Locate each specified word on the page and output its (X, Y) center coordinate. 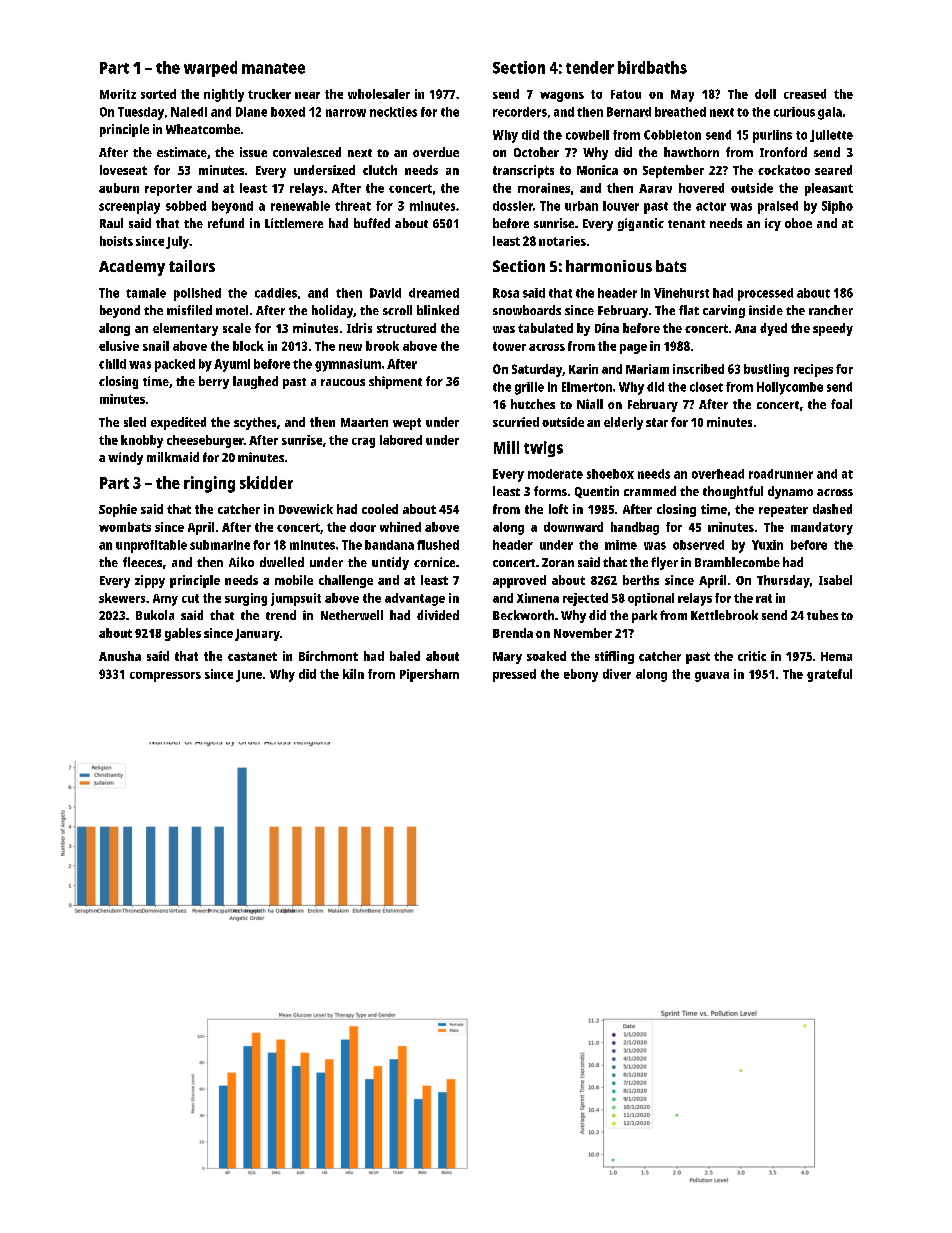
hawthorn (691, 152)
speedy (833, 329)
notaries (562, 241)
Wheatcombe (203, 129)
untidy (390, 563)
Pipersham (429, 675)
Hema (836, 656)
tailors (192, 266)
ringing (209, 484)
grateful (829, 675)
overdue (436, 152)
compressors (165, 677)
